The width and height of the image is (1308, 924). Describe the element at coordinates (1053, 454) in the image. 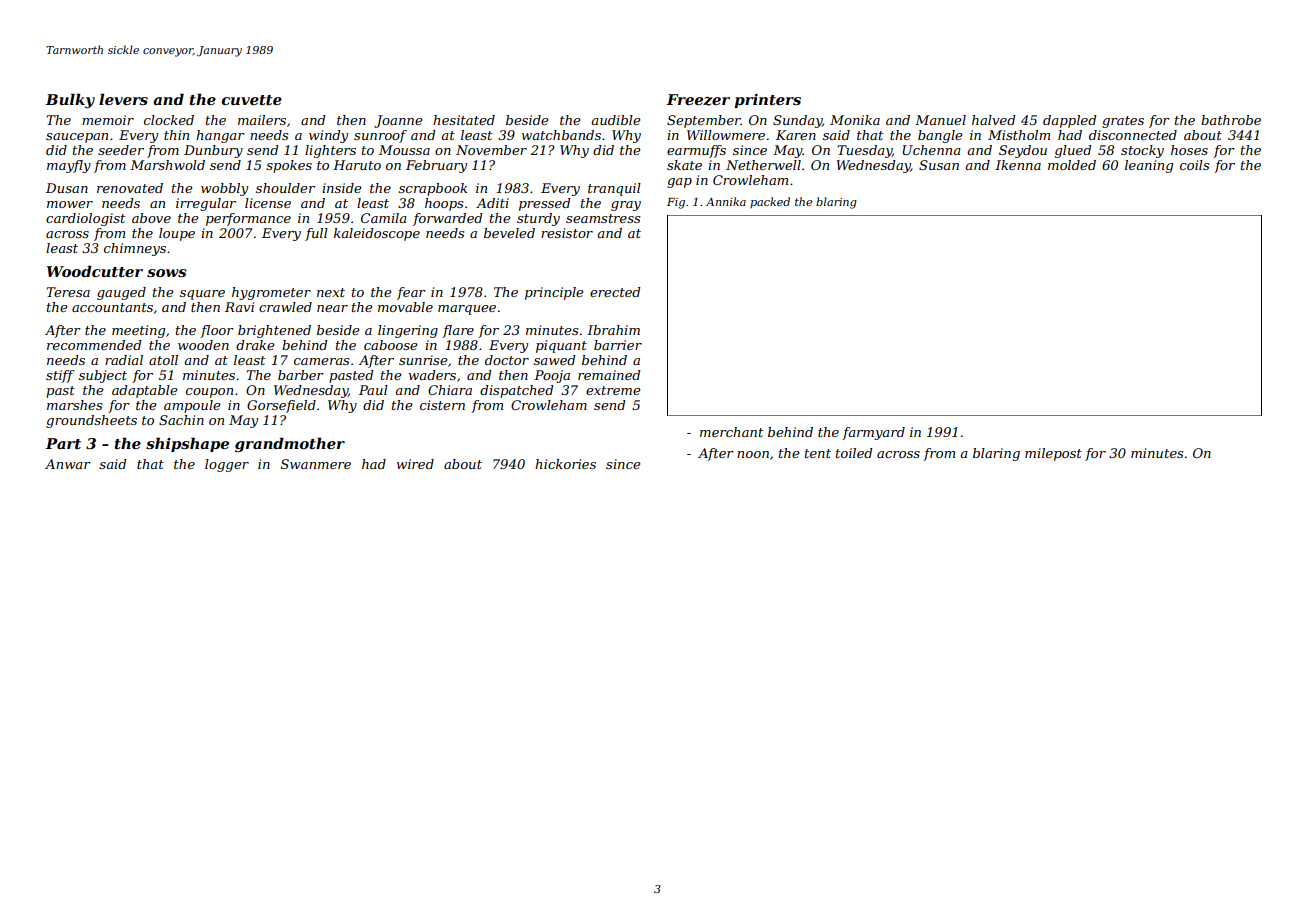

I see `milepost` at that location.
